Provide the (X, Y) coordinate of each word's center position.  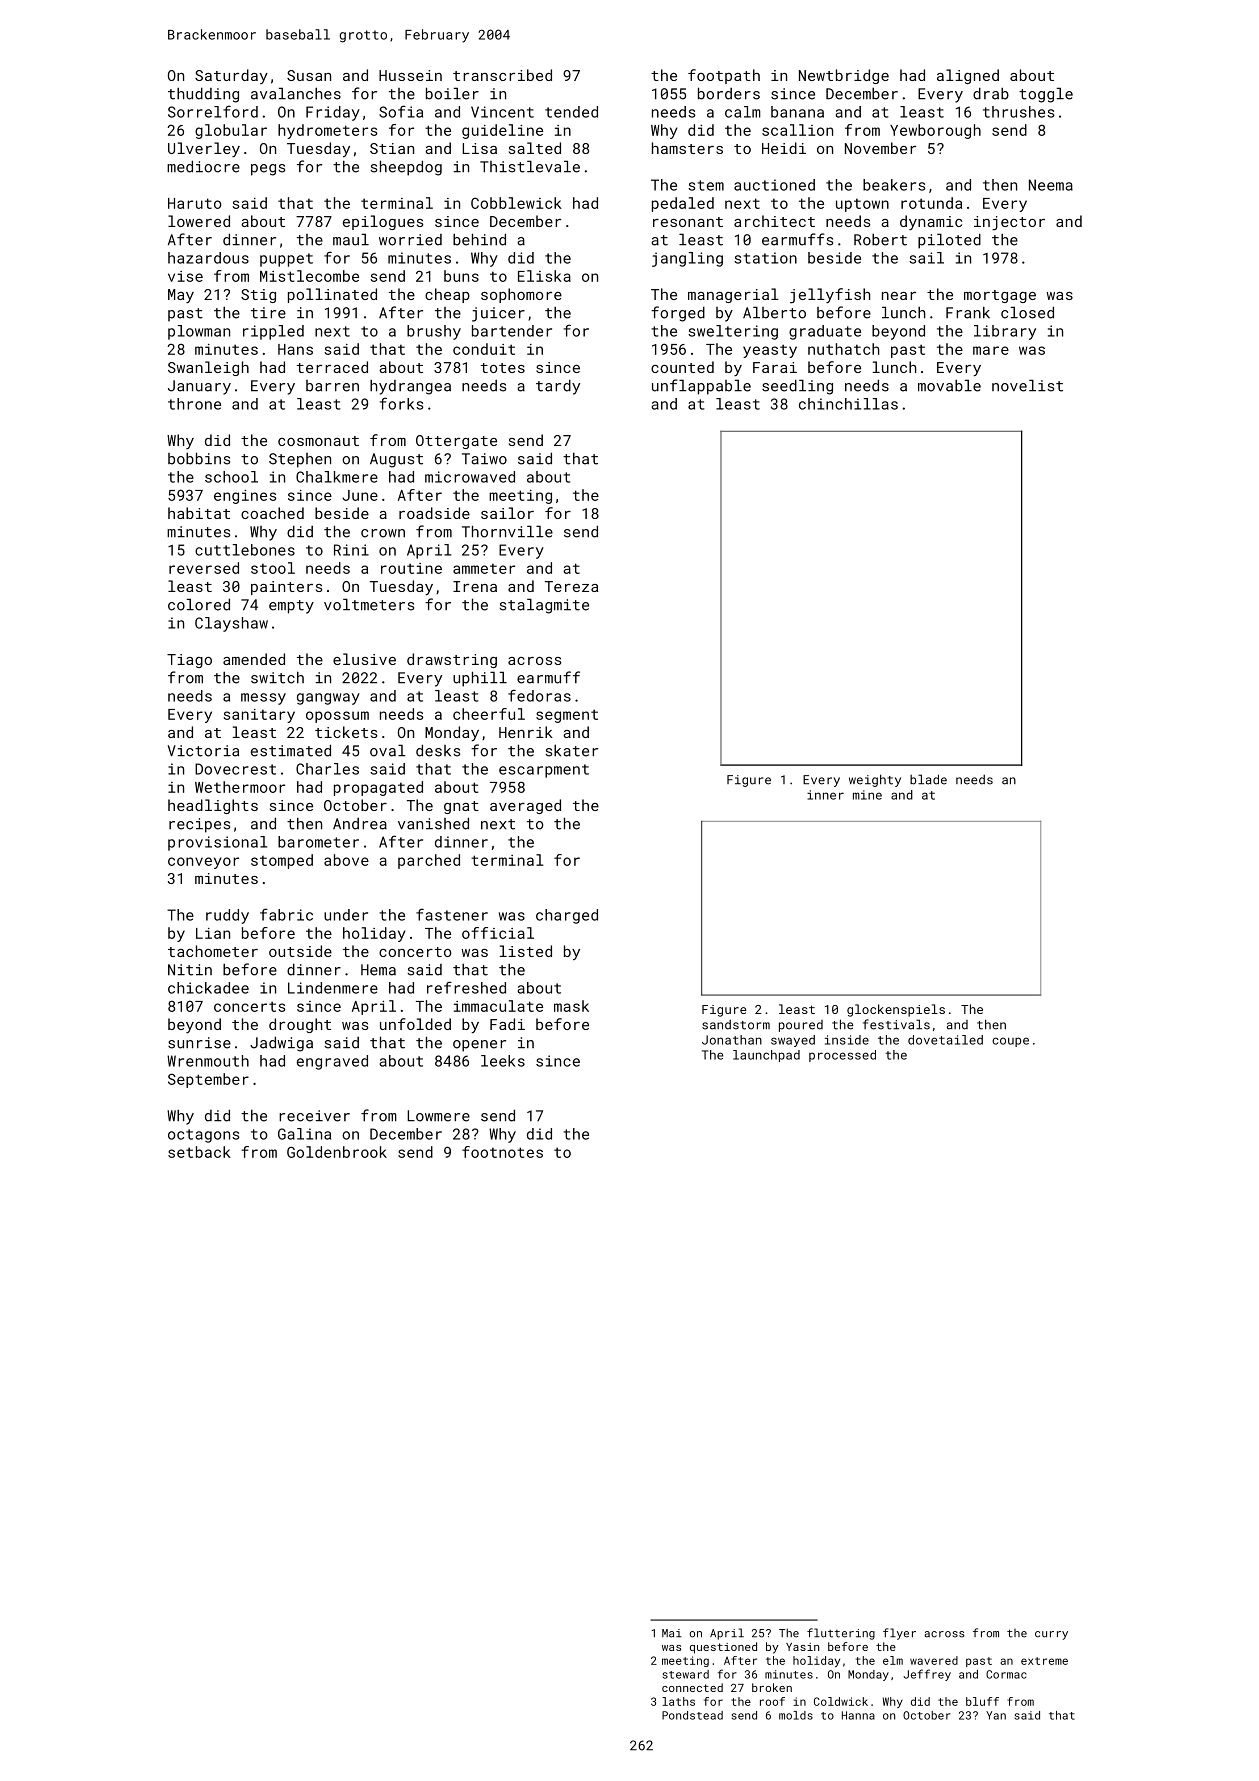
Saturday (231, 76)
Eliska (544, 276)
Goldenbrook (337, 1152)
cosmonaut (318, 441)
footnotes (502, 1152)
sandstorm (736, 1025)
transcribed (502, 75)
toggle (1046, 95)
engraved (332, 1062)
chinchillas (848, 404)
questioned (723, 1648)
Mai (672, 1633)
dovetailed (945, 1040)
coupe (1010, 1042)
